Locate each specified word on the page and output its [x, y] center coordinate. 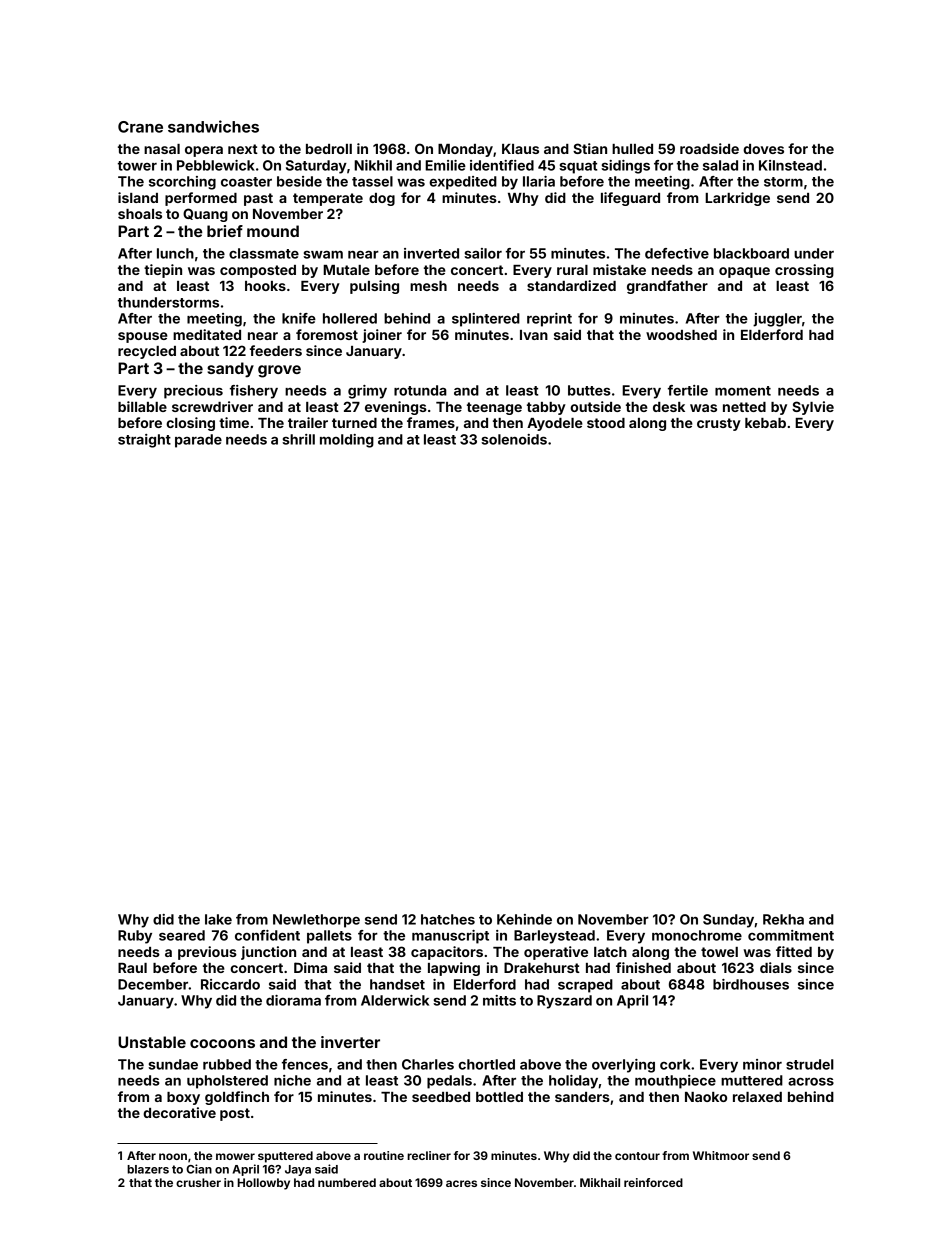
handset [397, 984]
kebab [765, 423]
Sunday [729, 921]
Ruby [135, 937]
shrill [298, 439]
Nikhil [373, 165]
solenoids [514, 439]
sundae [173, 1064]
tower [137, 166]
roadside [709, 148]
